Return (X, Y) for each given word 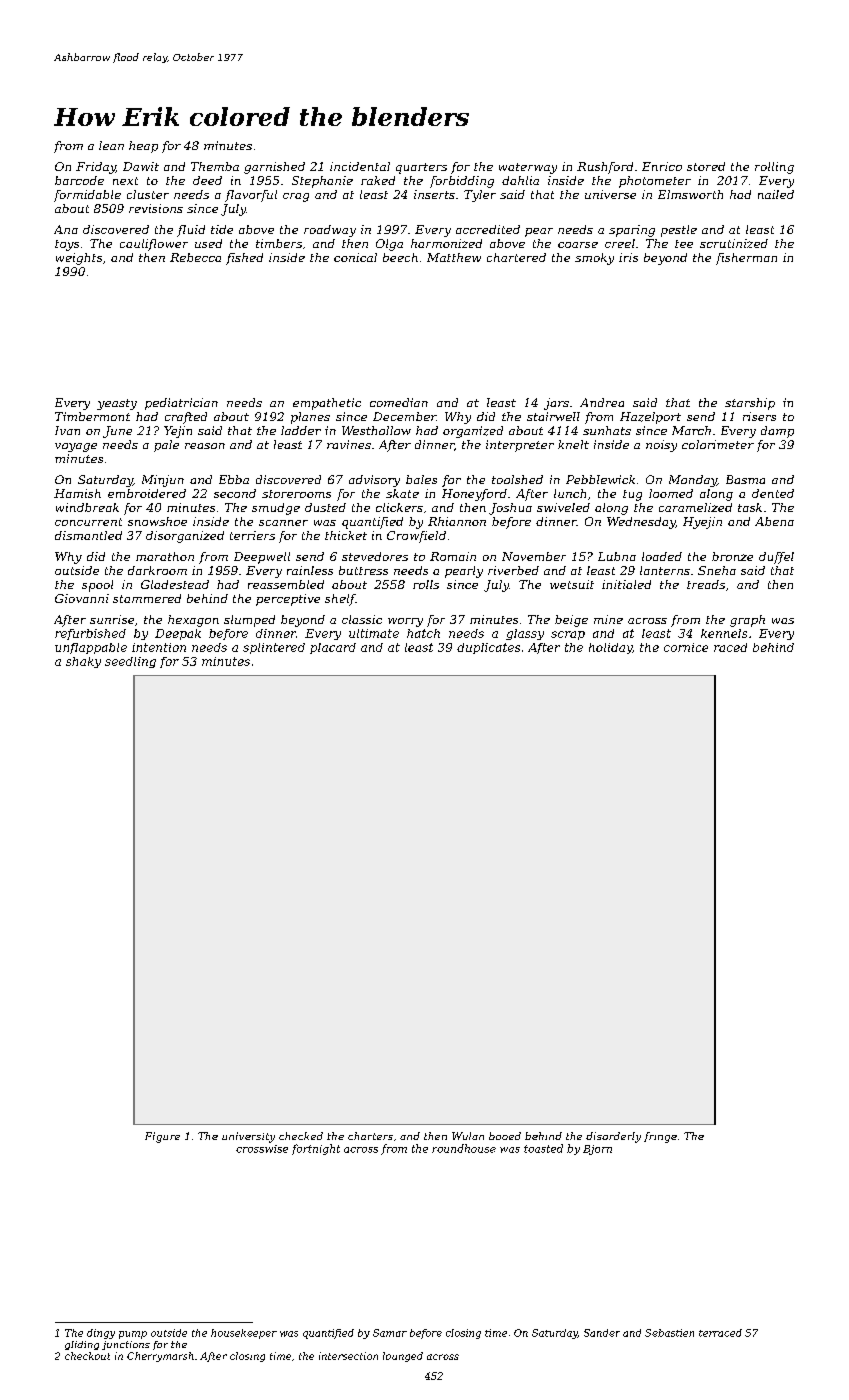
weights (79, 259)
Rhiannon (457, 521)
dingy (101, 1334)
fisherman (746, 259)
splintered (274, 648)
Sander (602, 1333)
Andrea (602, 402)
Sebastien (669, 1333)
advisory (374, 481)
